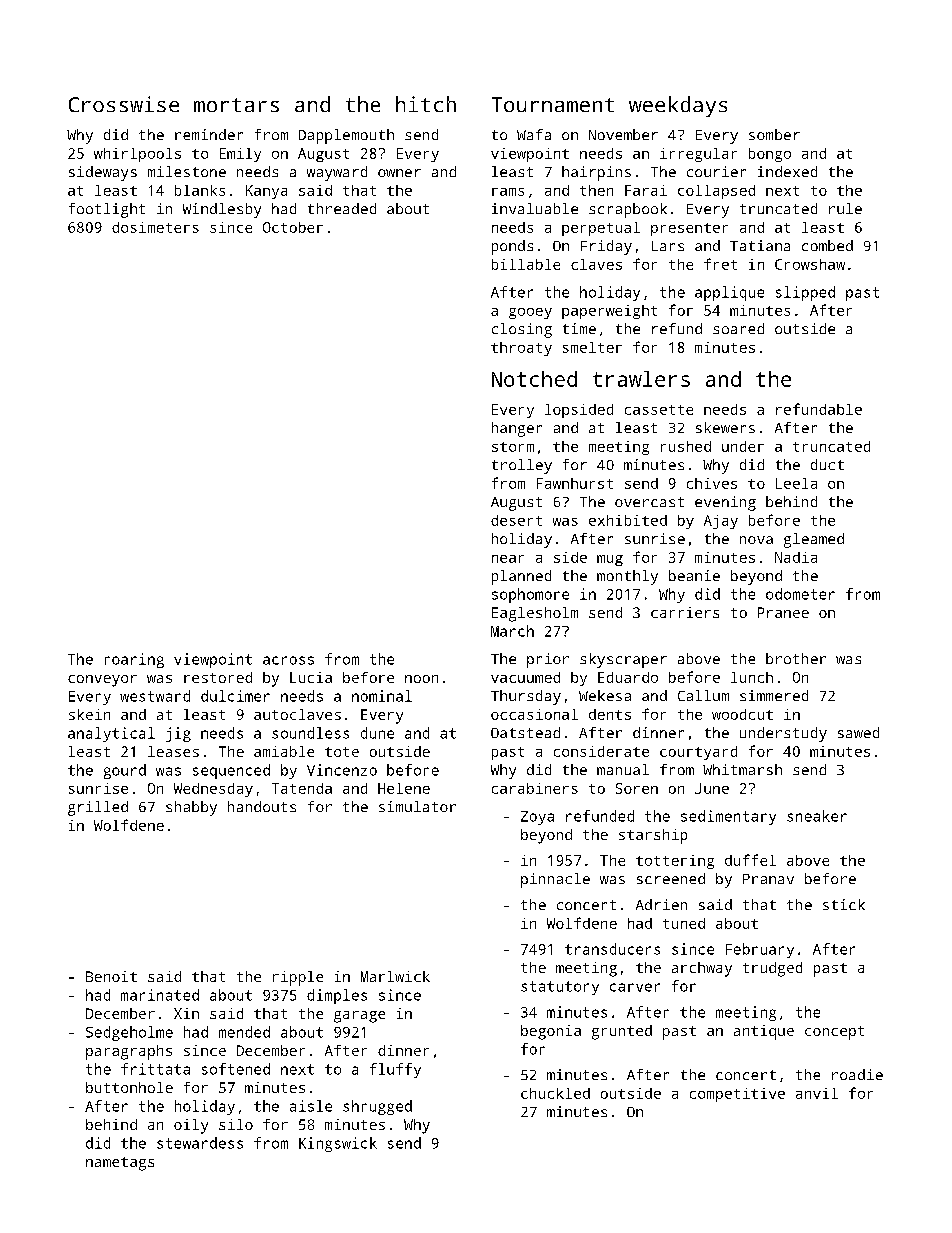 This screenshot has width=952, height=1233. I want to click on weekdays, so click(678, 106).
